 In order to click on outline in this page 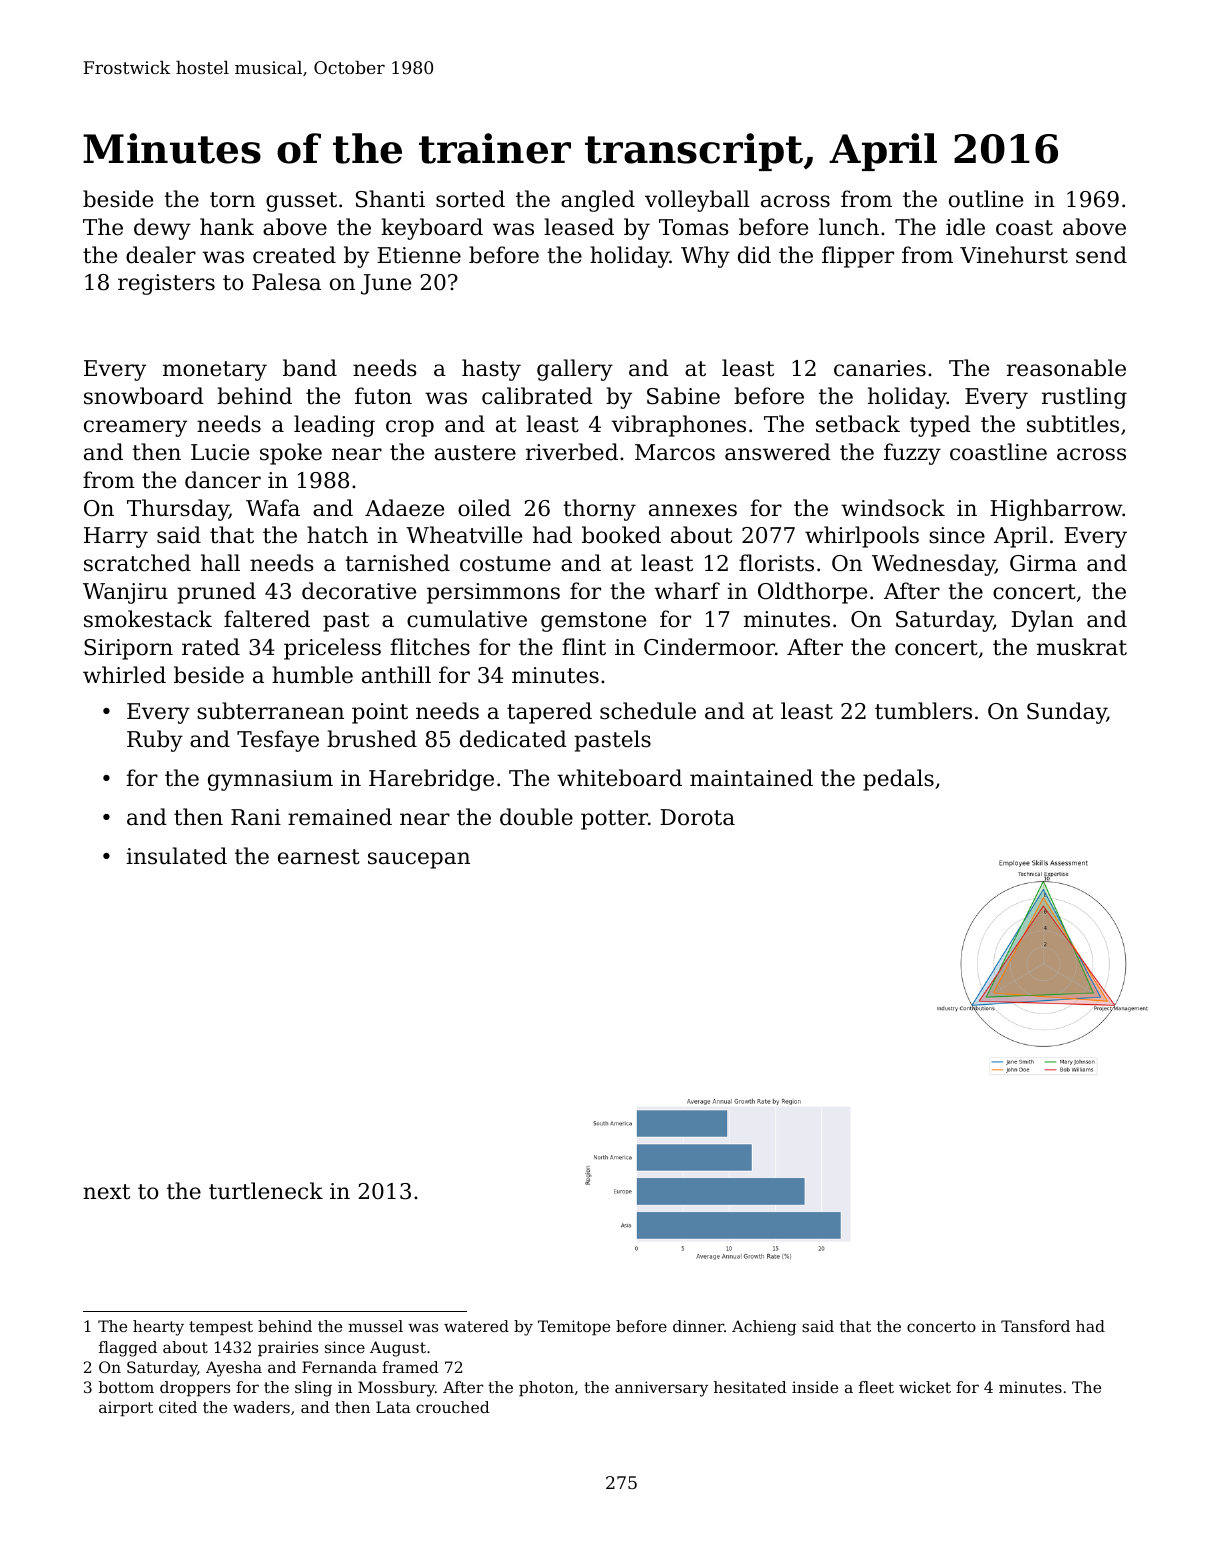, I will do `click(986, 199)`.
